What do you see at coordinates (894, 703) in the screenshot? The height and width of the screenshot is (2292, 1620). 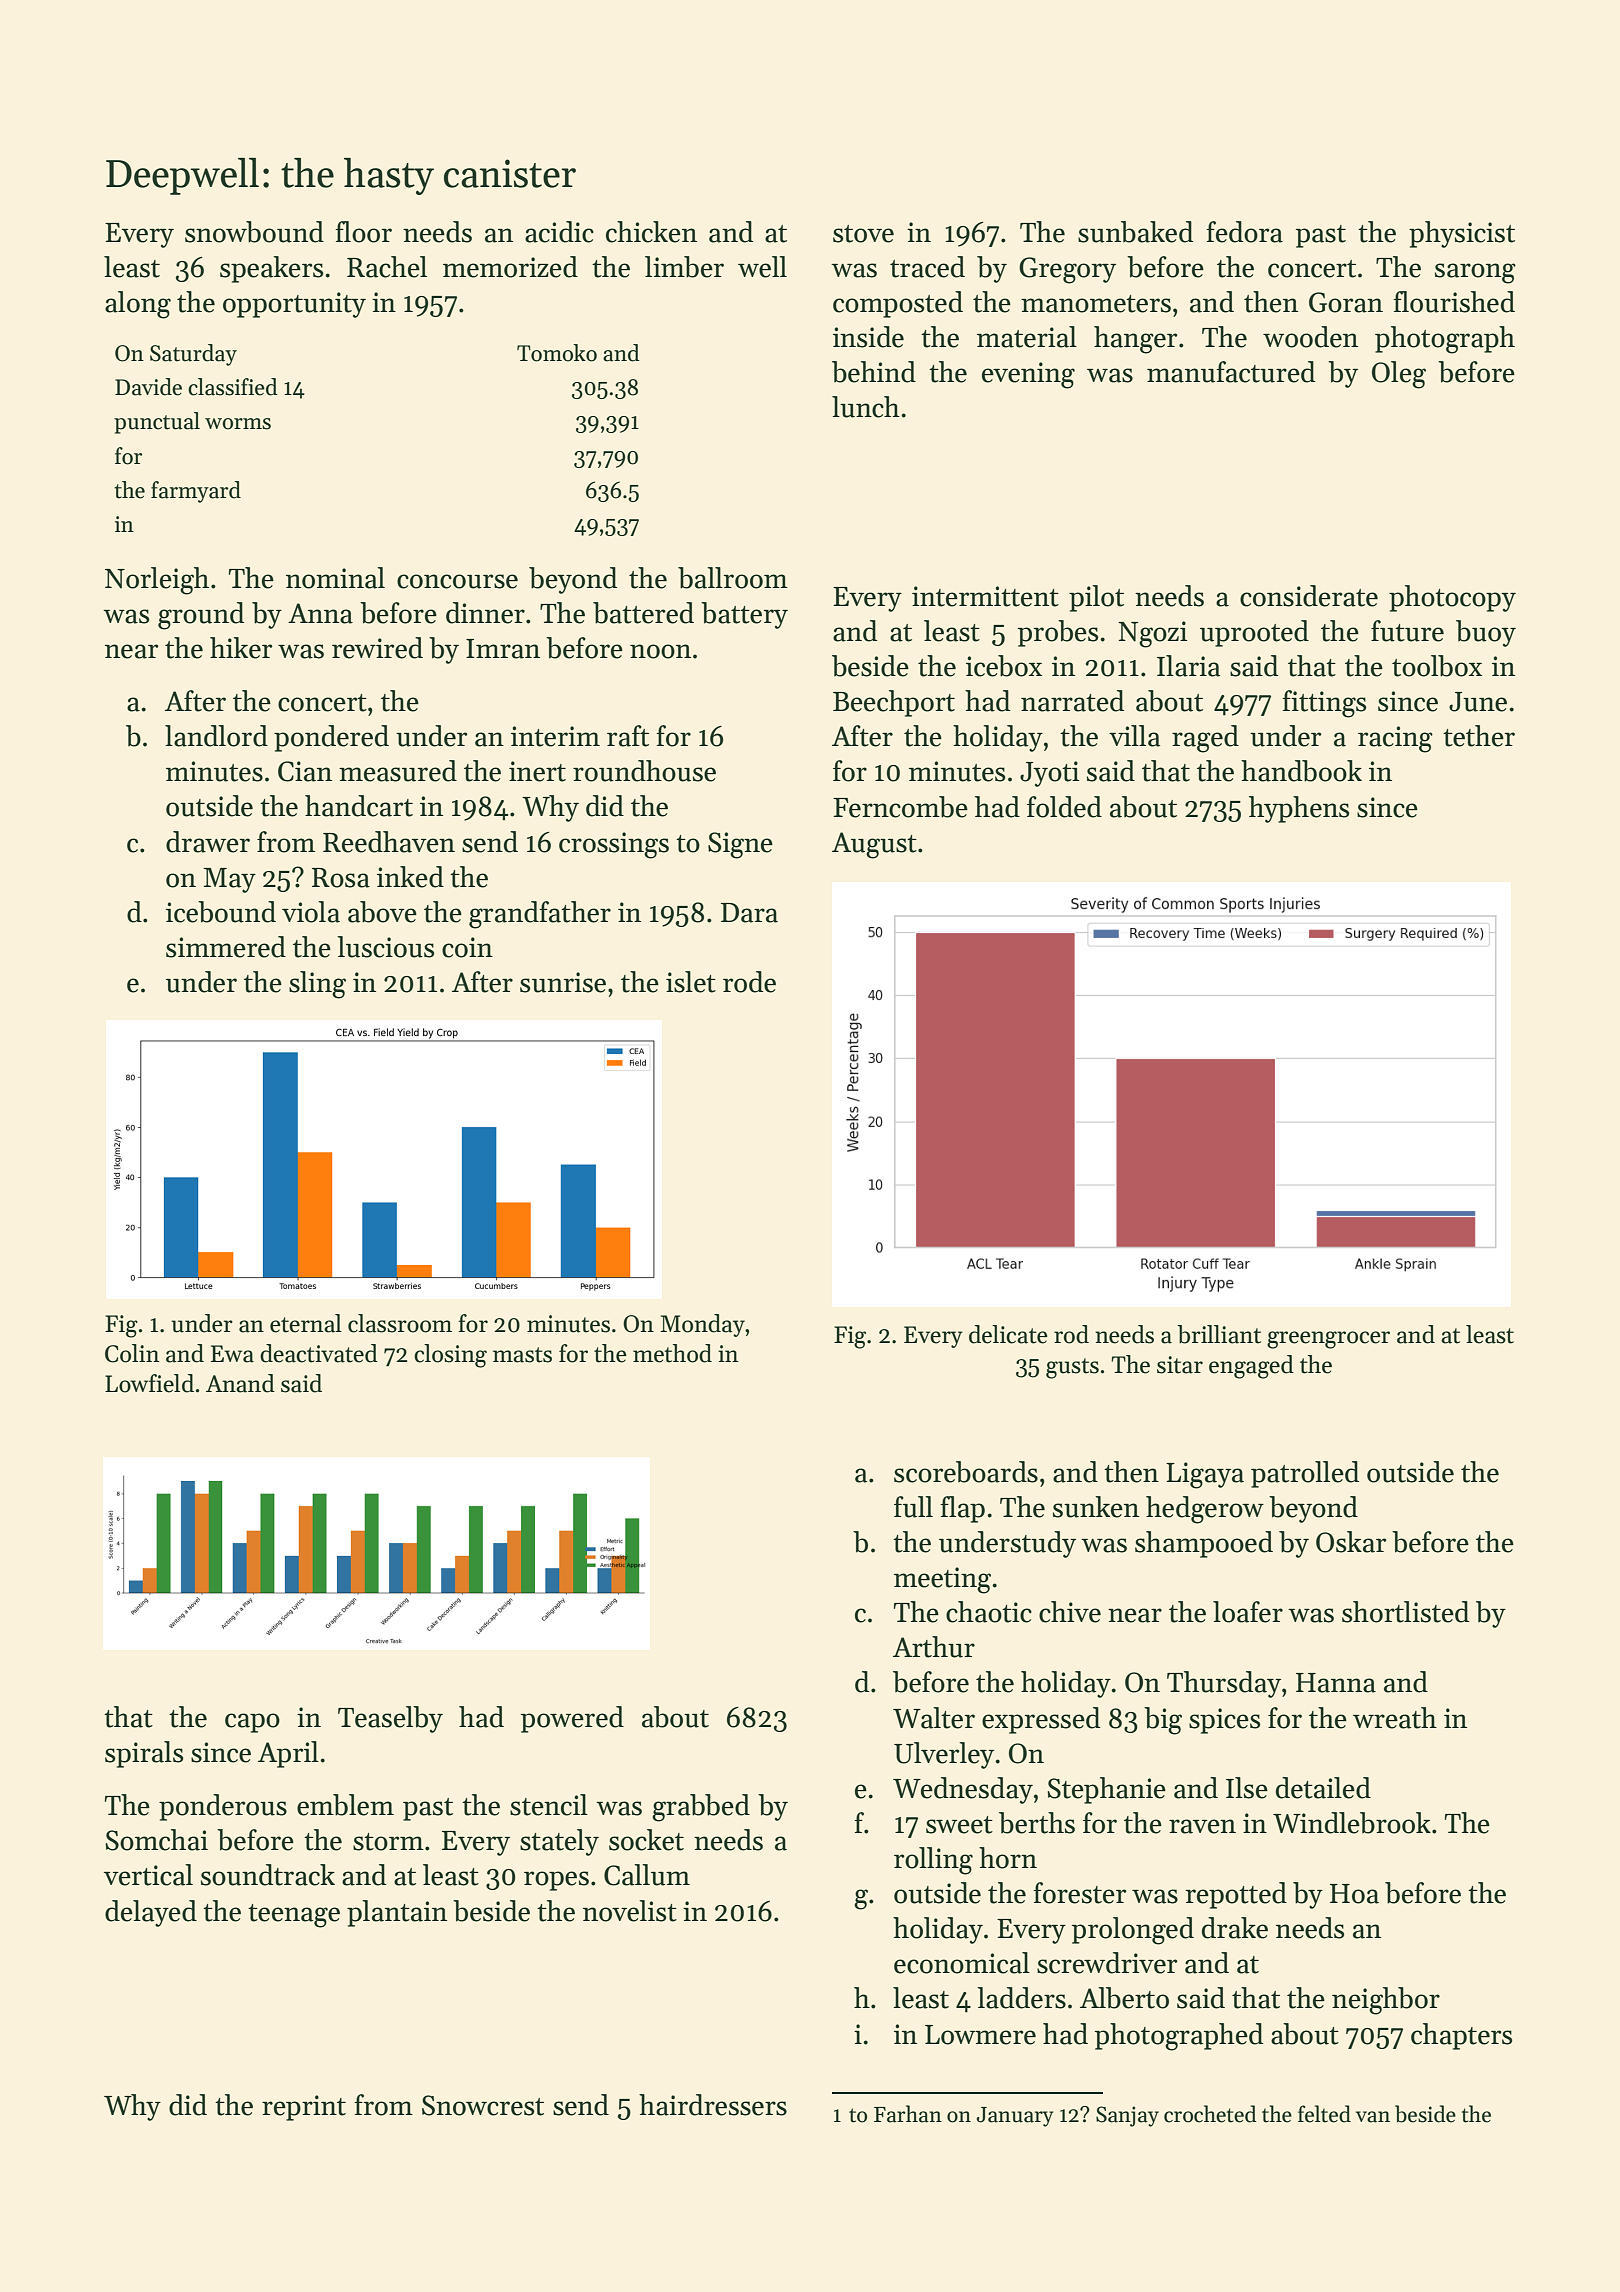 I see `Beechport` at bounding box center [894, 703].
